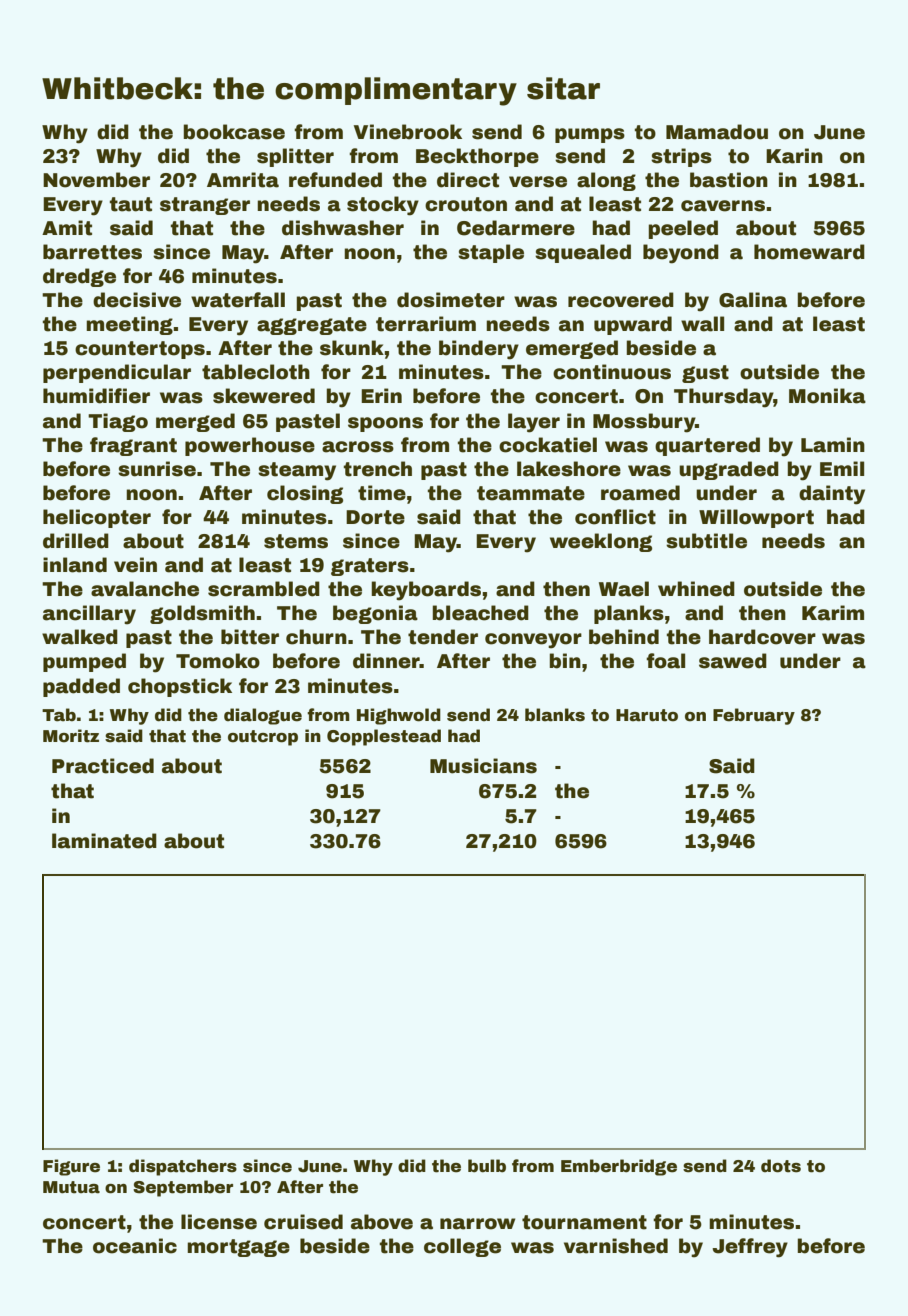  What do you see at coordinates (71, 1167) in the image?
I see `Figure` at bounding box center [71, 1167].
